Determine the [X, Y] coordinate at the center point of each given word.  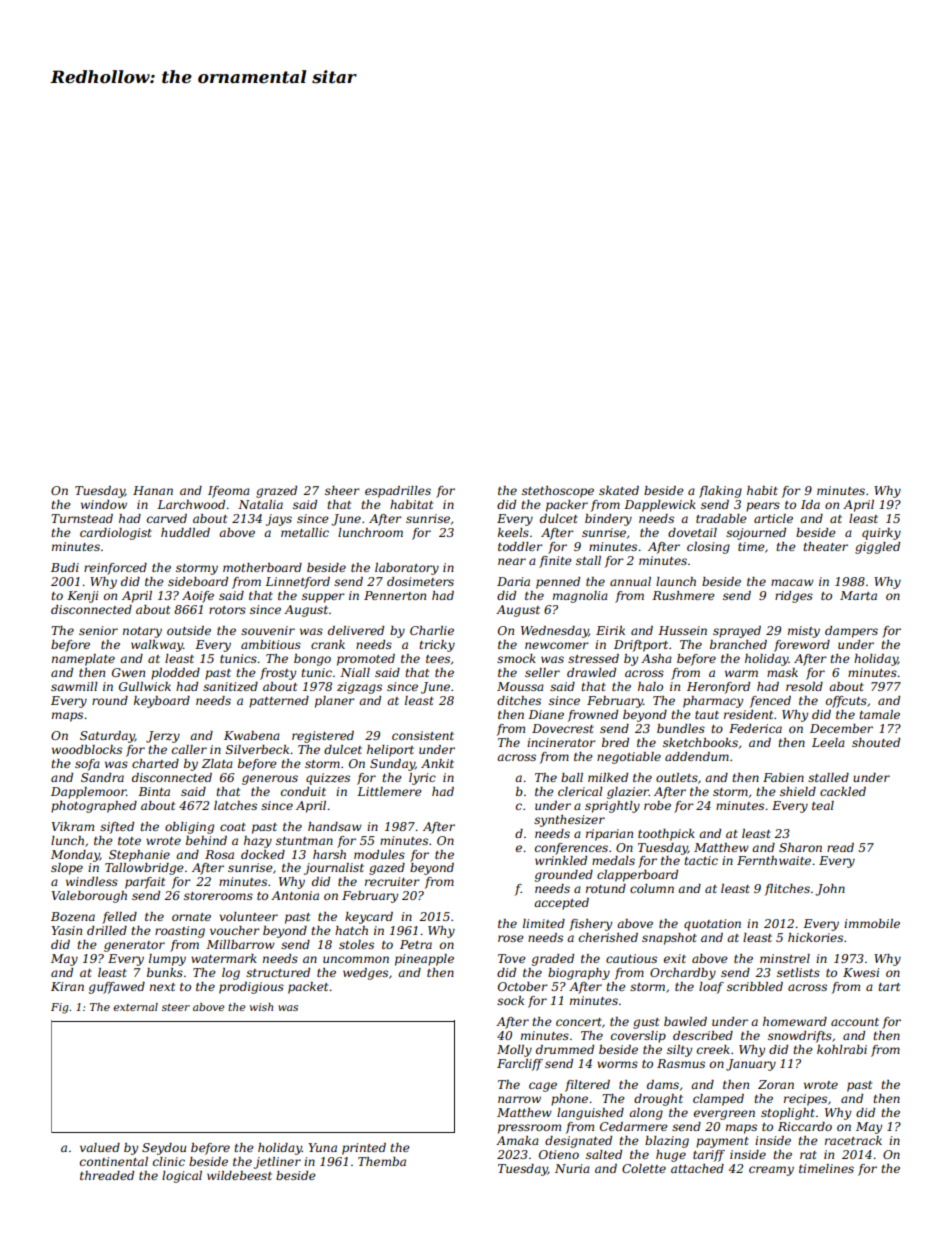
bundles [681, 728]
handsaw [335, 826]
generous [270, 780]
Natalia [260, 504]
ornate [191, 917]
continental [114, 1161]
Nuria [572, 1168]
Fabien [783, 777]
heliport [390, 751]
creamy [771, 1171]
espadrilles [398, 492]
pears [763, 507]
